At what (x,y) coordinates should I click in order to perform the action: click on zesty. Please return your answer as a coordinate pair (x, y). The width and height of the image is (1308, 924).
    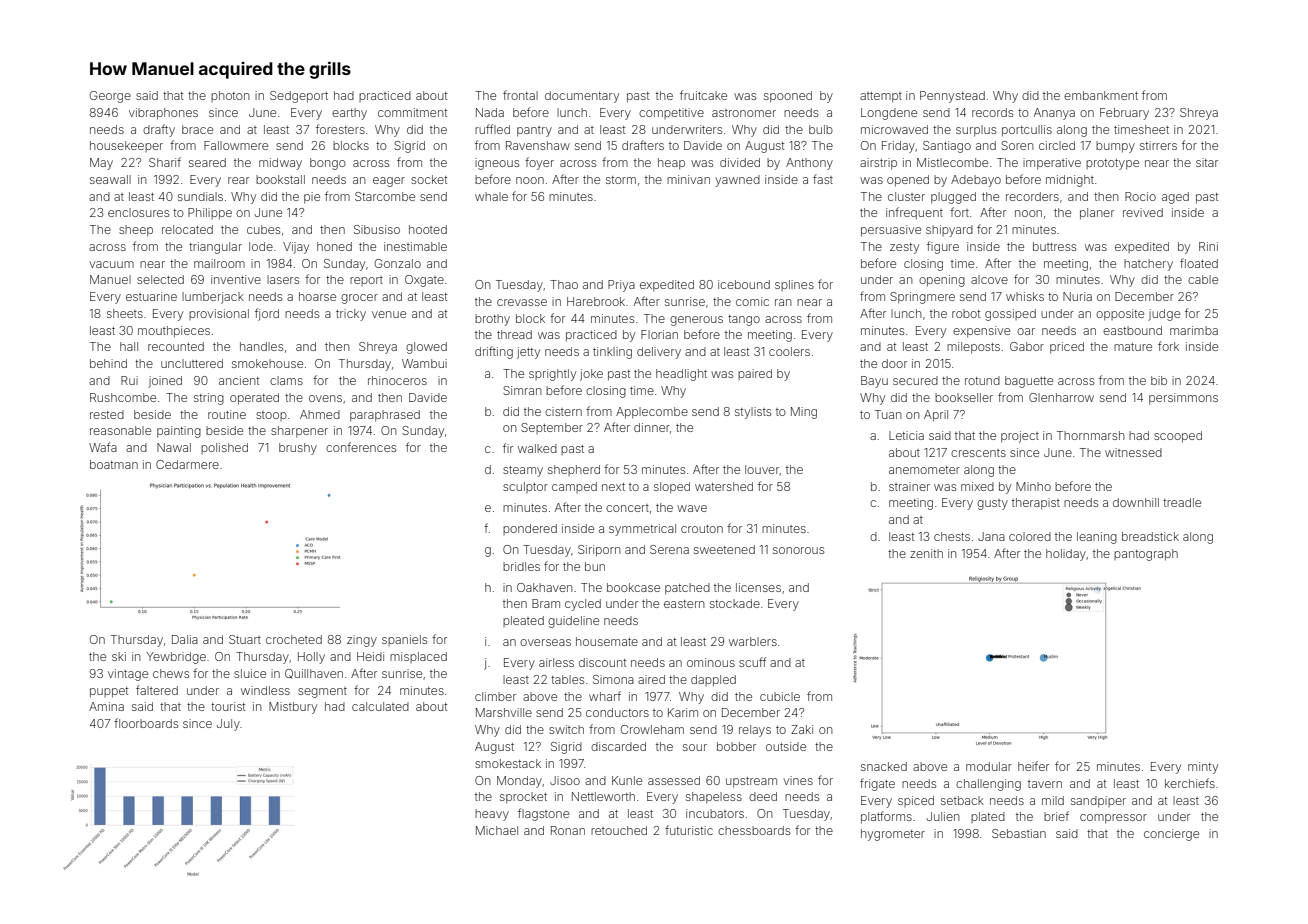
    Looking at the image, I should click on (904, 248).
